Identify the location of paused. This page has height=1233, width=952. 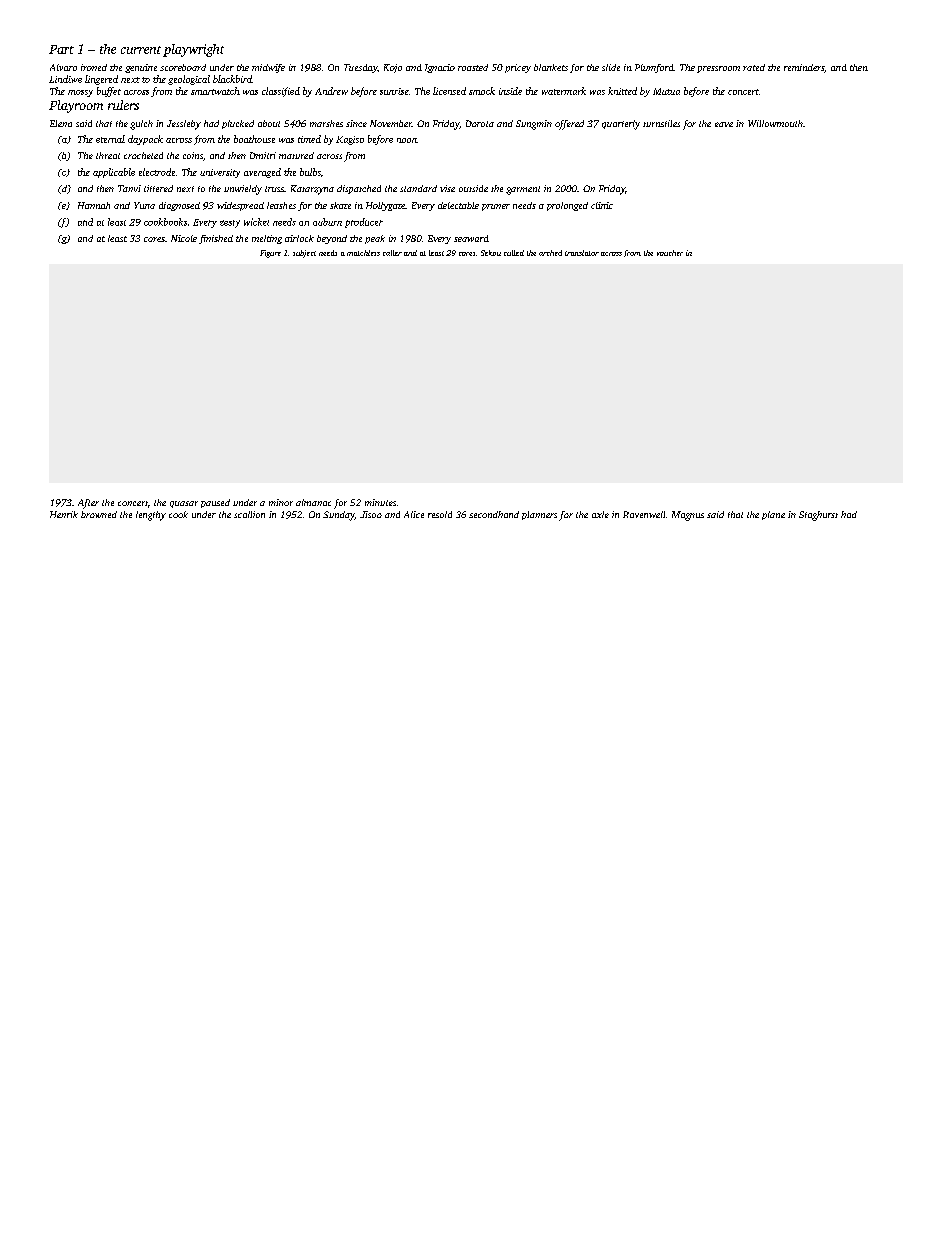
(215, 503).
